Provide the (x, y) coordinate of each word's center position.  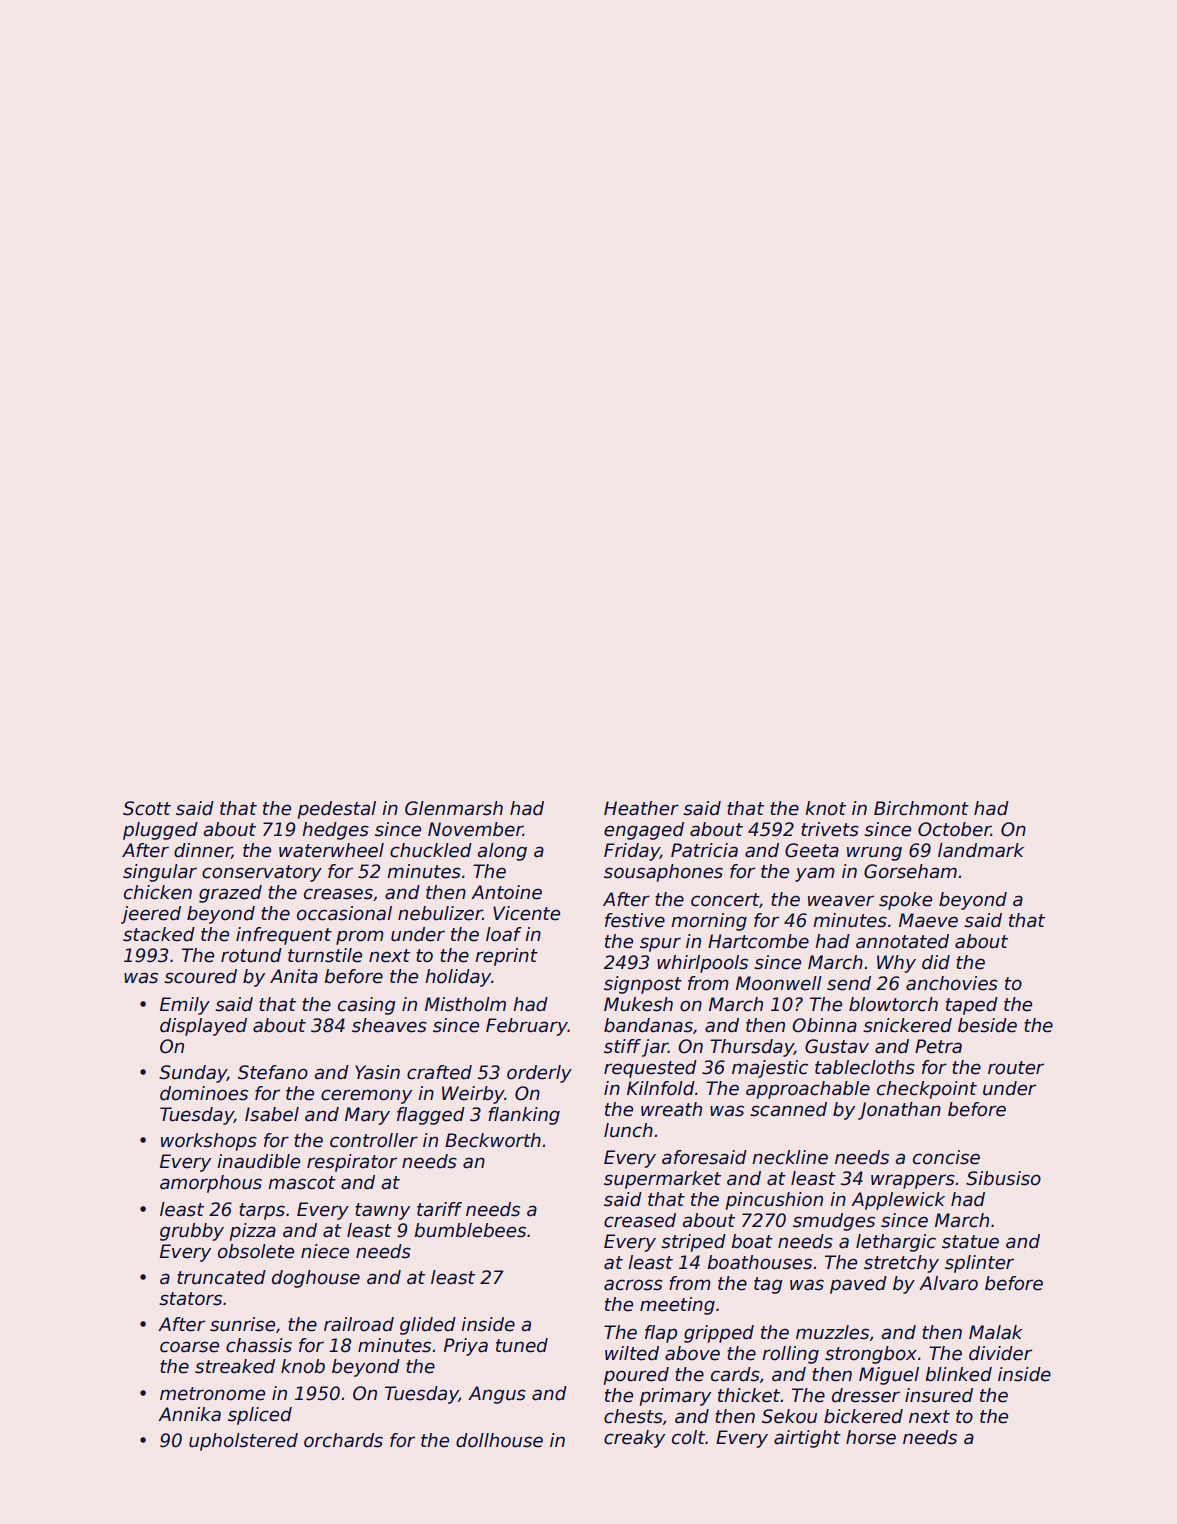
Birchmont (921, 808)
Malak (996, 1332)
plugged (160, 831)
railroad (359, 1324)
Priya (466, 1347)
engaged (644, 831)
